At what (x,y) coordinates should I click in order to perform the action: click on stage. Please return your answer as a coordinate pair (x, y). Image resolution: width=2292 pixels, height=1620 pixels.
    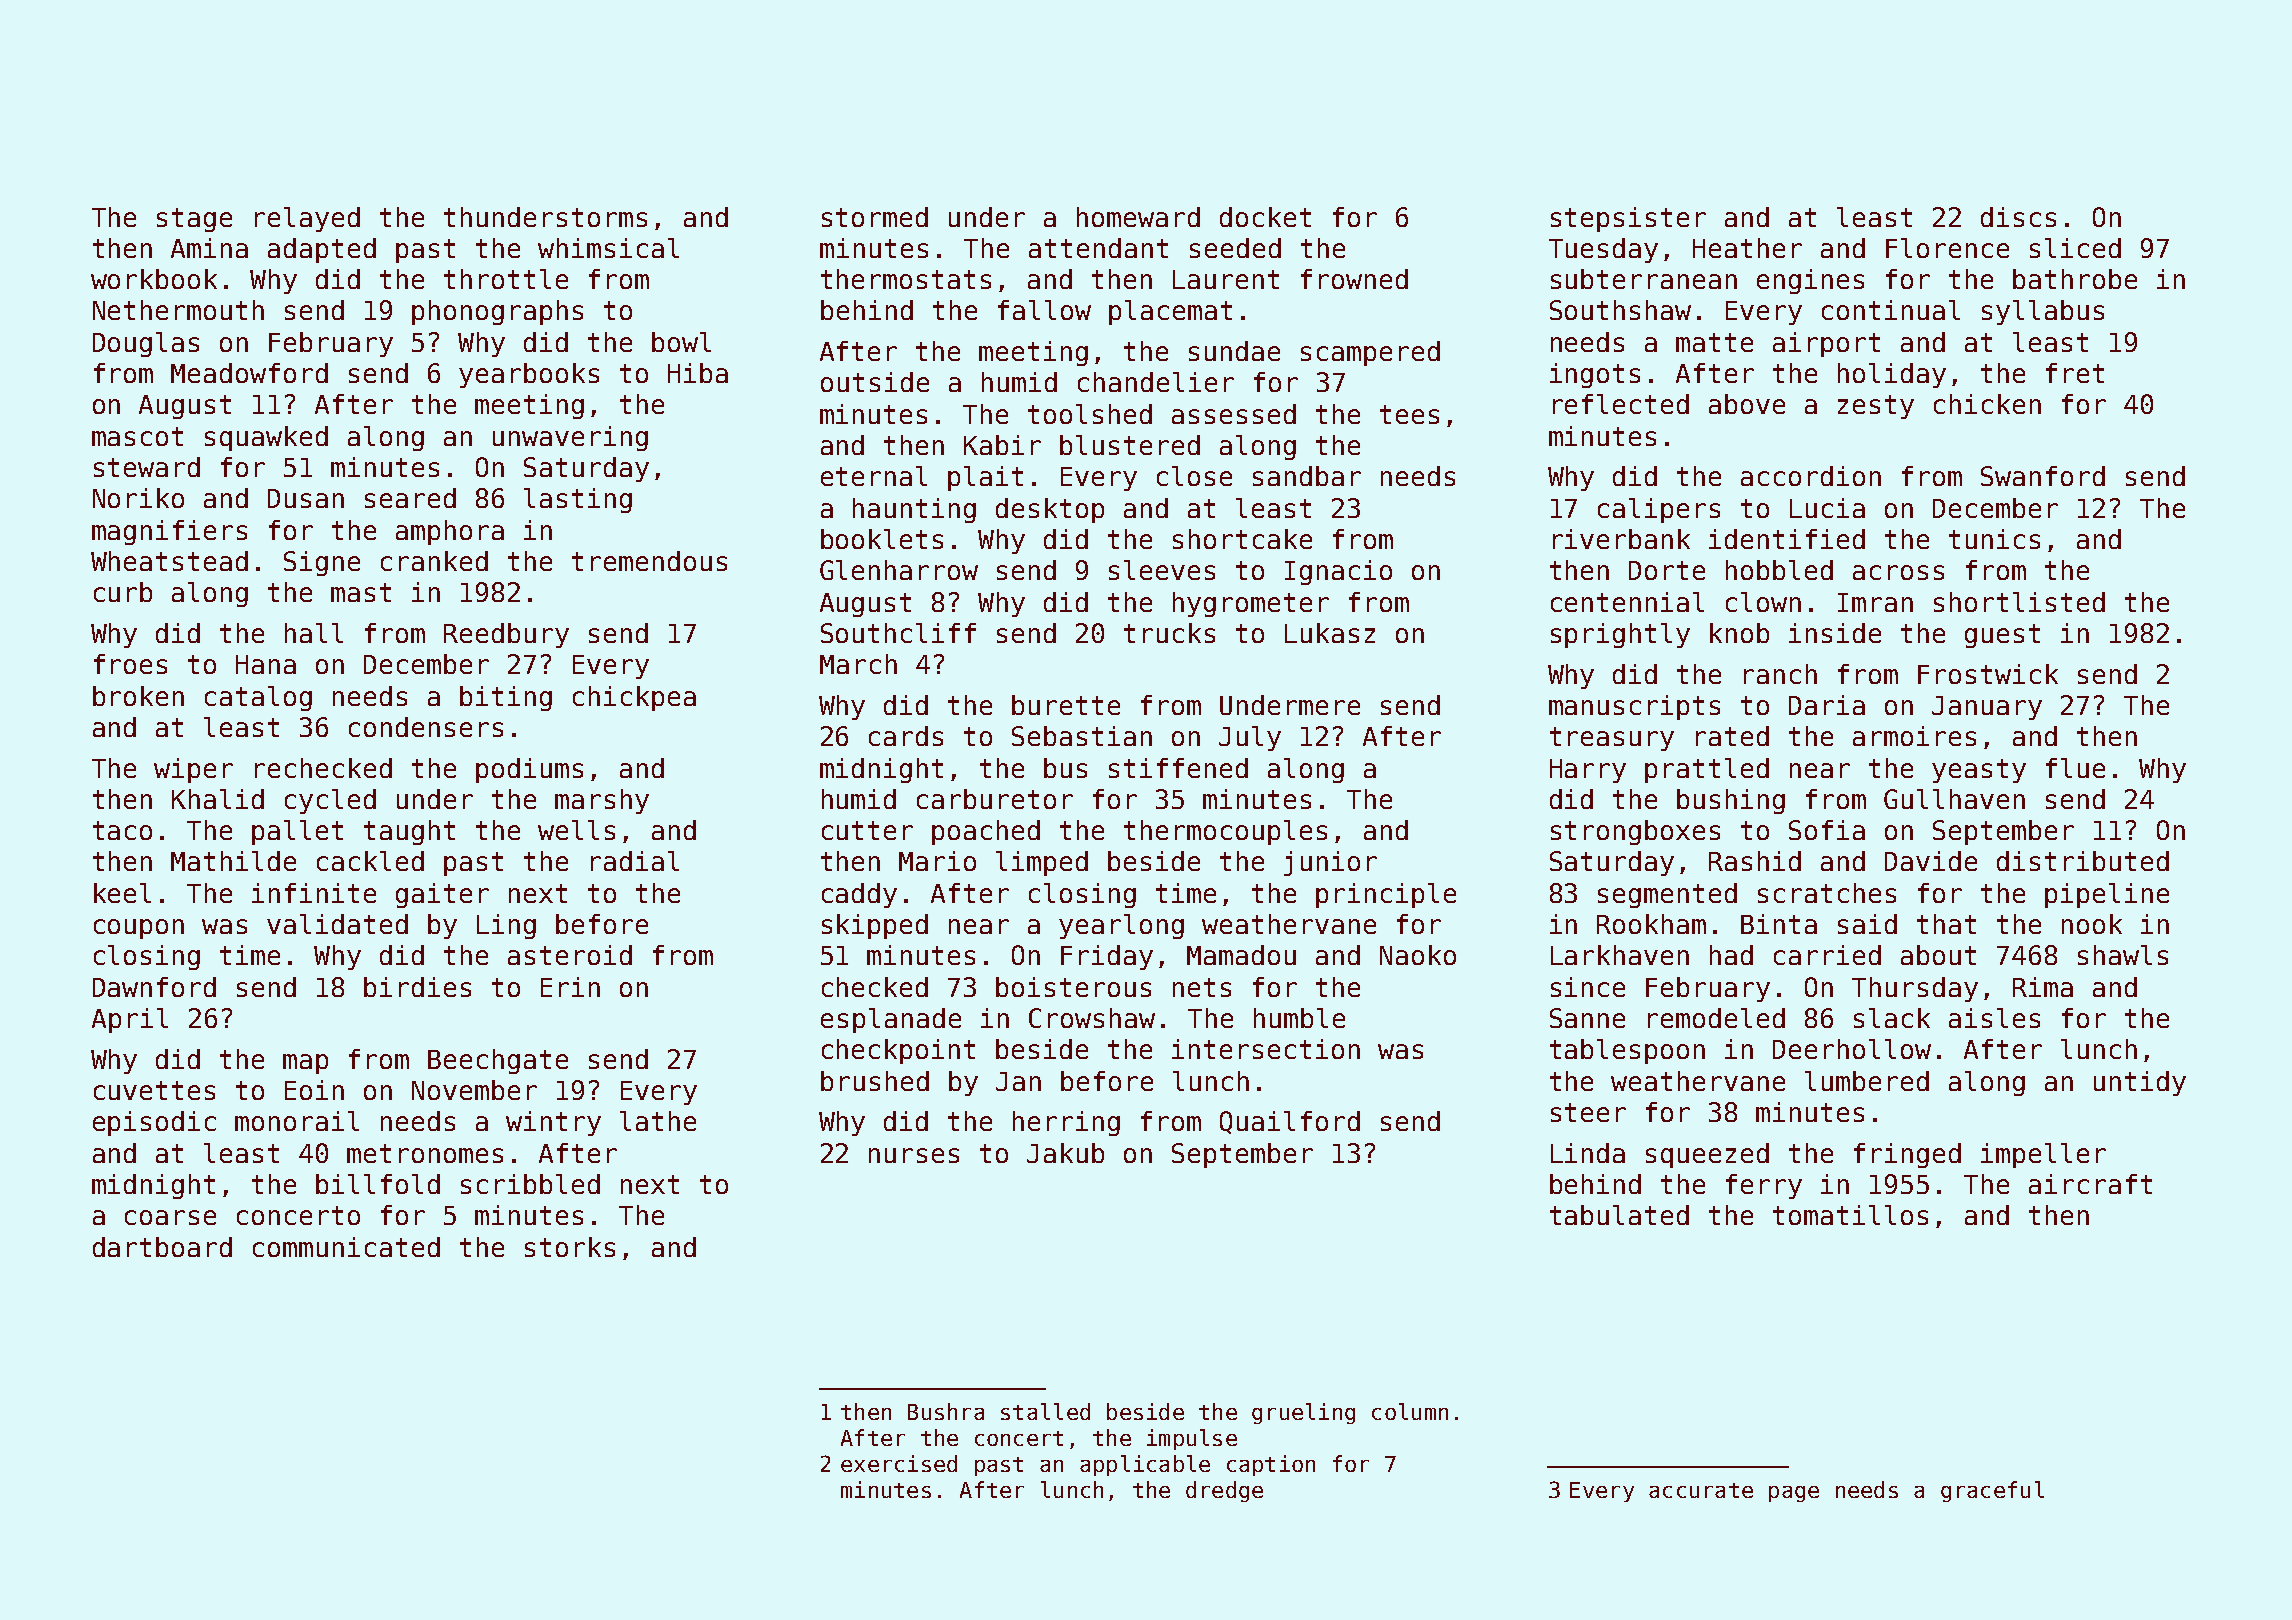
    Looking at the image, I should click on (194, 220).
